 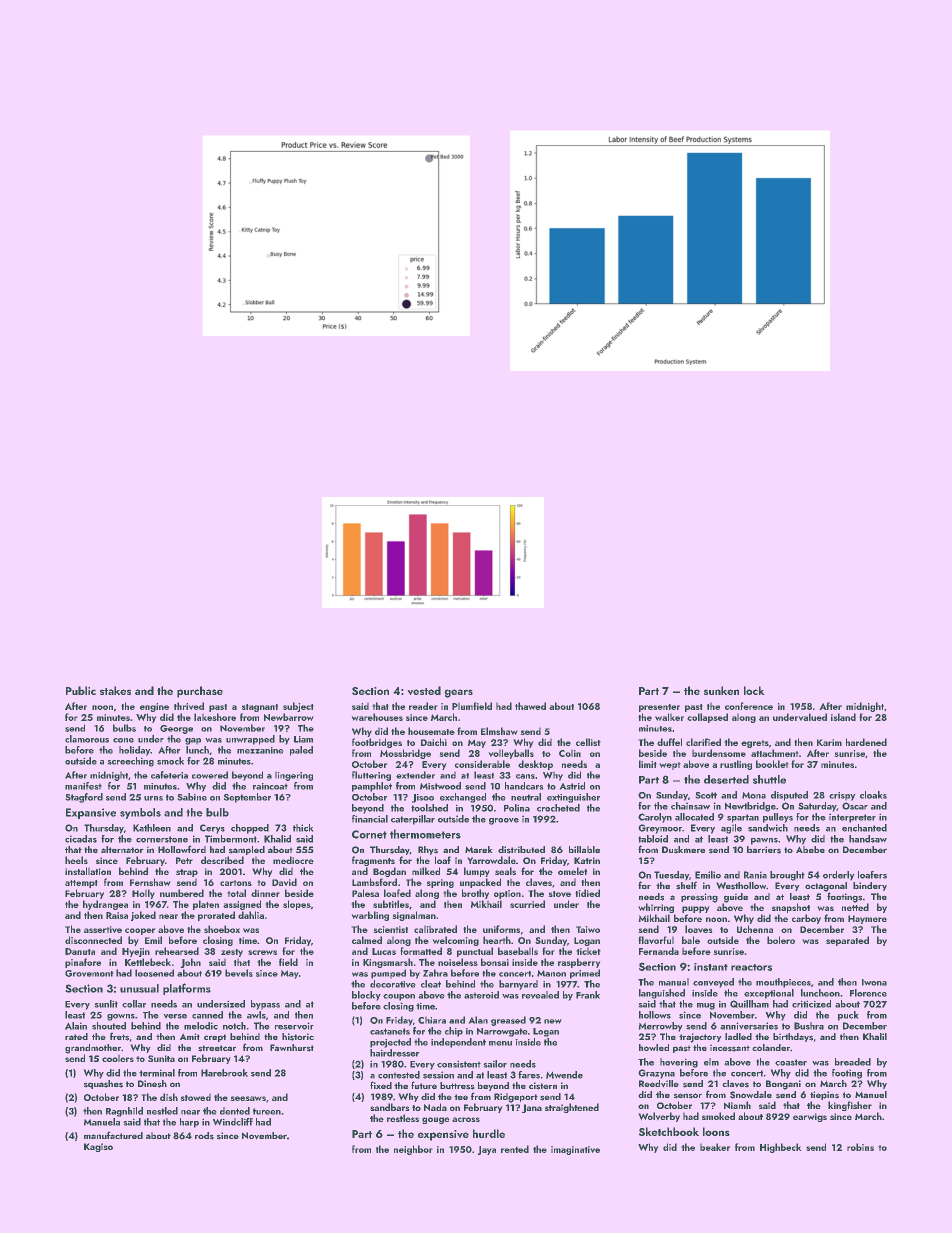 What do you see at coordinates (124, 1112) in the page?
I see `Ragnhild` at bounding box center [124, 1112].
